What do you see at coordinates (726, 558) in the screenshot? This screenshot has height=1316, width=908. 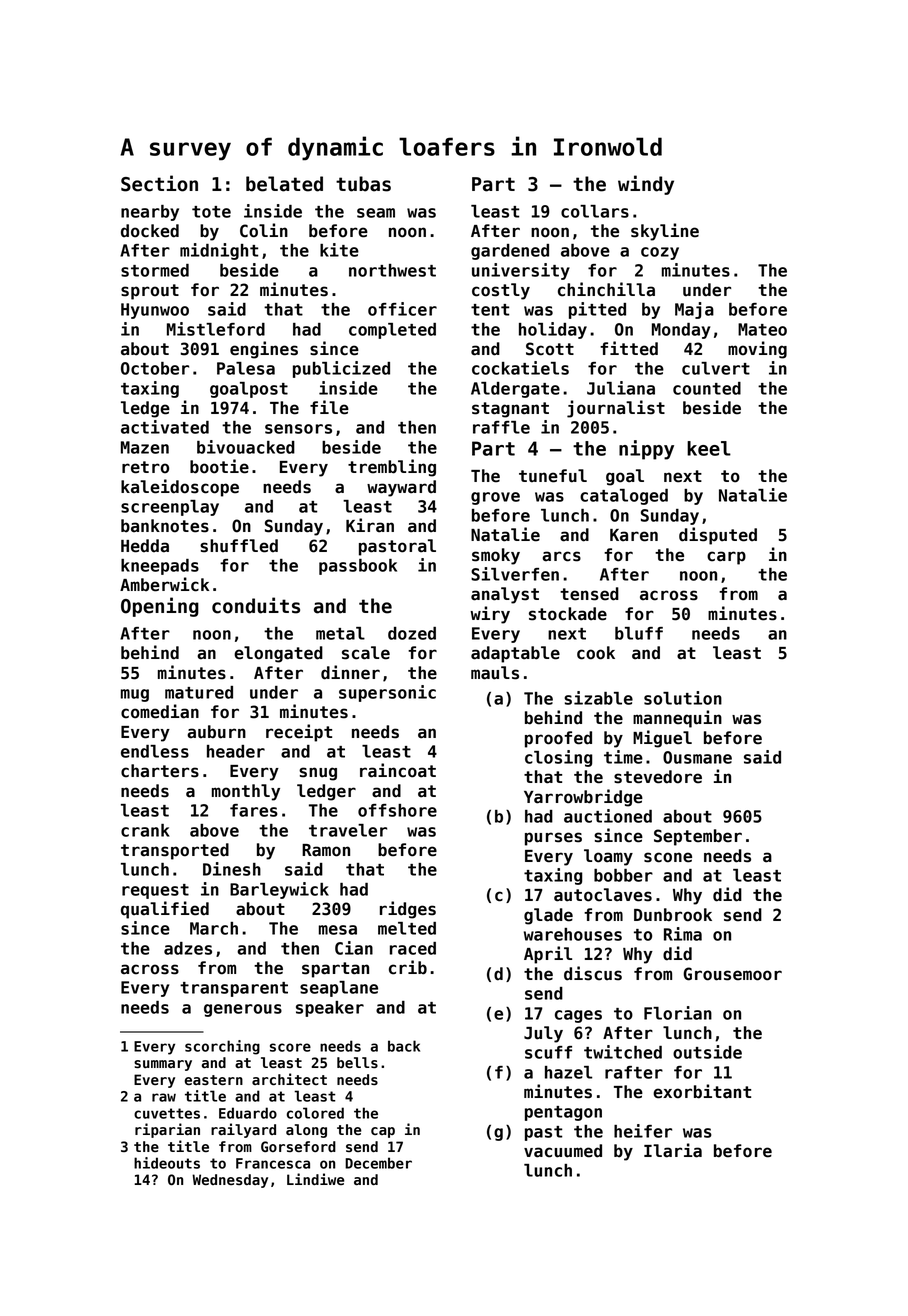 I see `carp` at bounding box center [726, 558].
